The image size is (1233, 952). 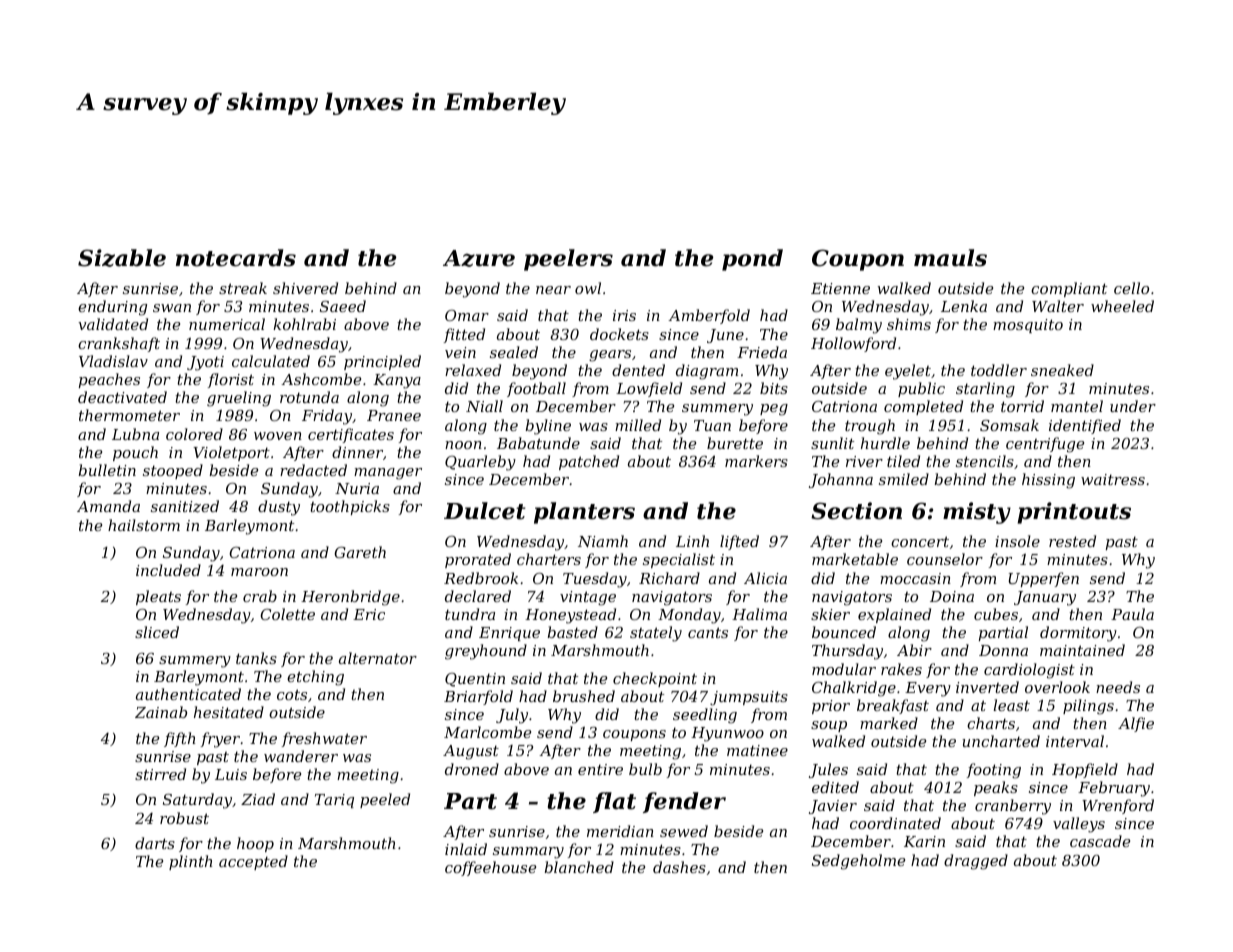 What do you see at coordinates (1113, 479) in the image?
I see `waitress` at bounding box center [1113, 479].
